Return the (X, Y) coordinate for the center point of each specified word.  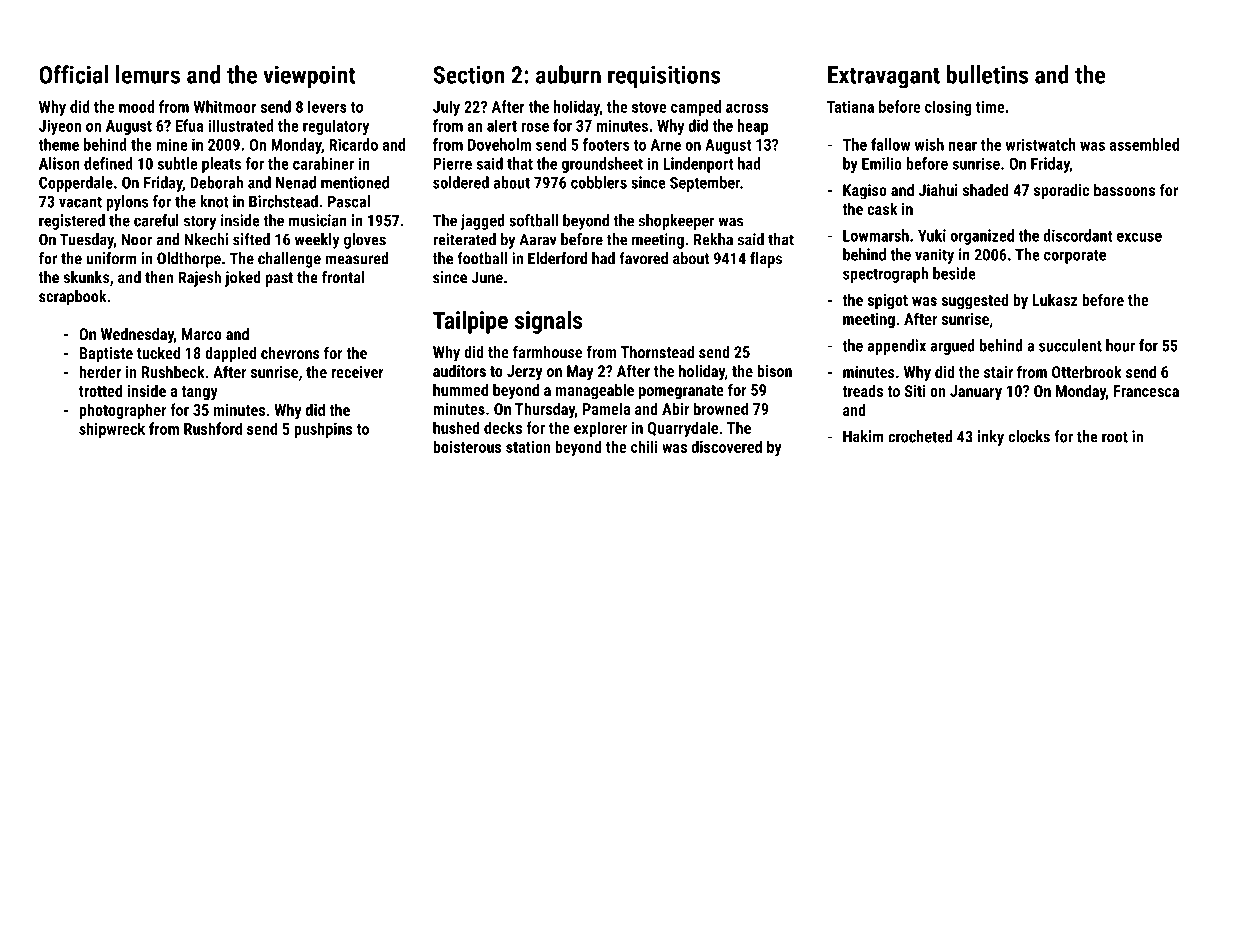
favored (643, 258)
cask (882, 208)
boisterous (467, 446)
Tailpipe (470, 322)
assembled (1144, 144)
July (446, 108)
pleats (221, 165)
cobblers (599, 182)
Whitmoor (224, 106)
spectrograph (885, 275)
